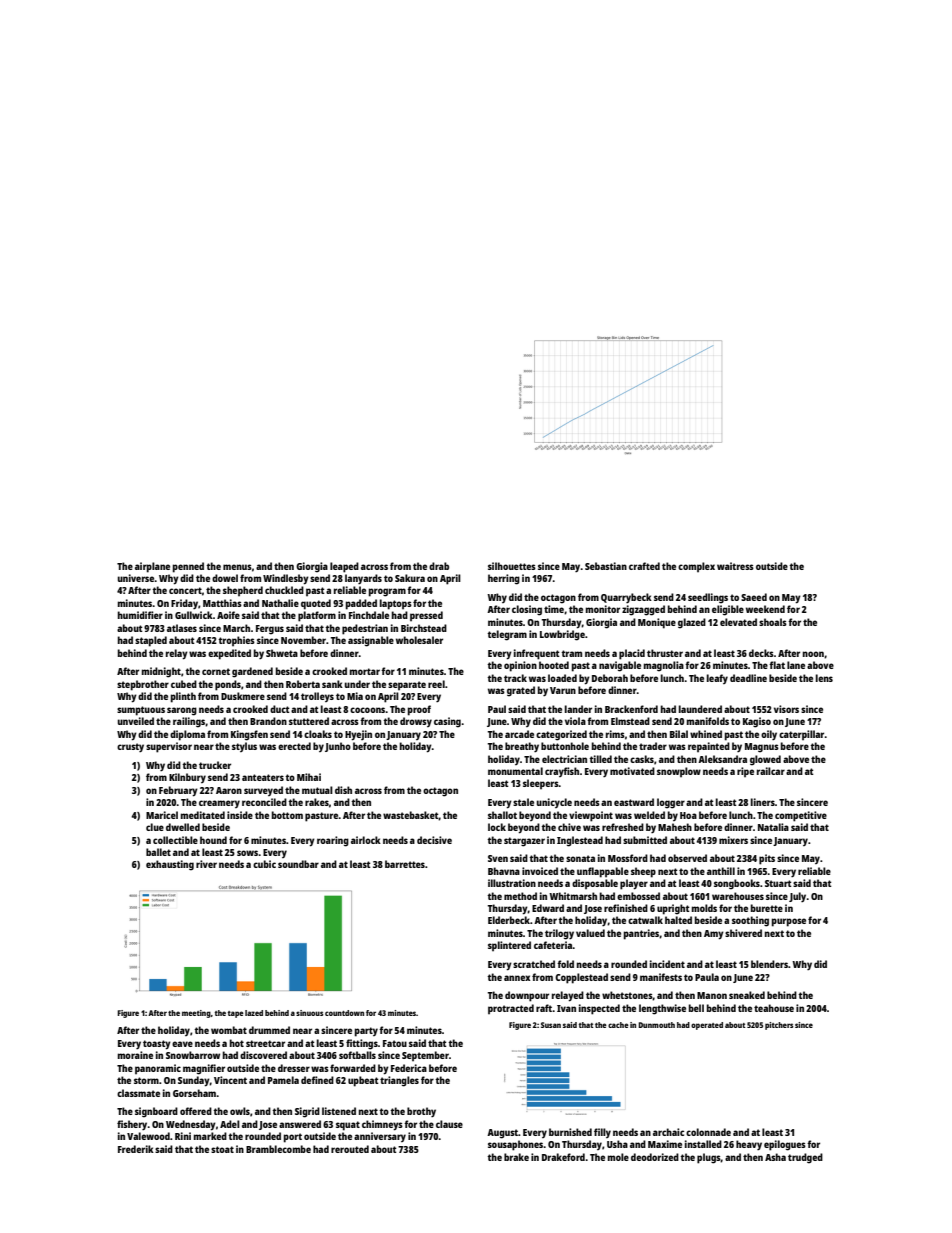 This document has width=952, height=1233. What do you see at coordinates (136, 578) in the document?
I see `universe` at bounding box center [136, 578].
